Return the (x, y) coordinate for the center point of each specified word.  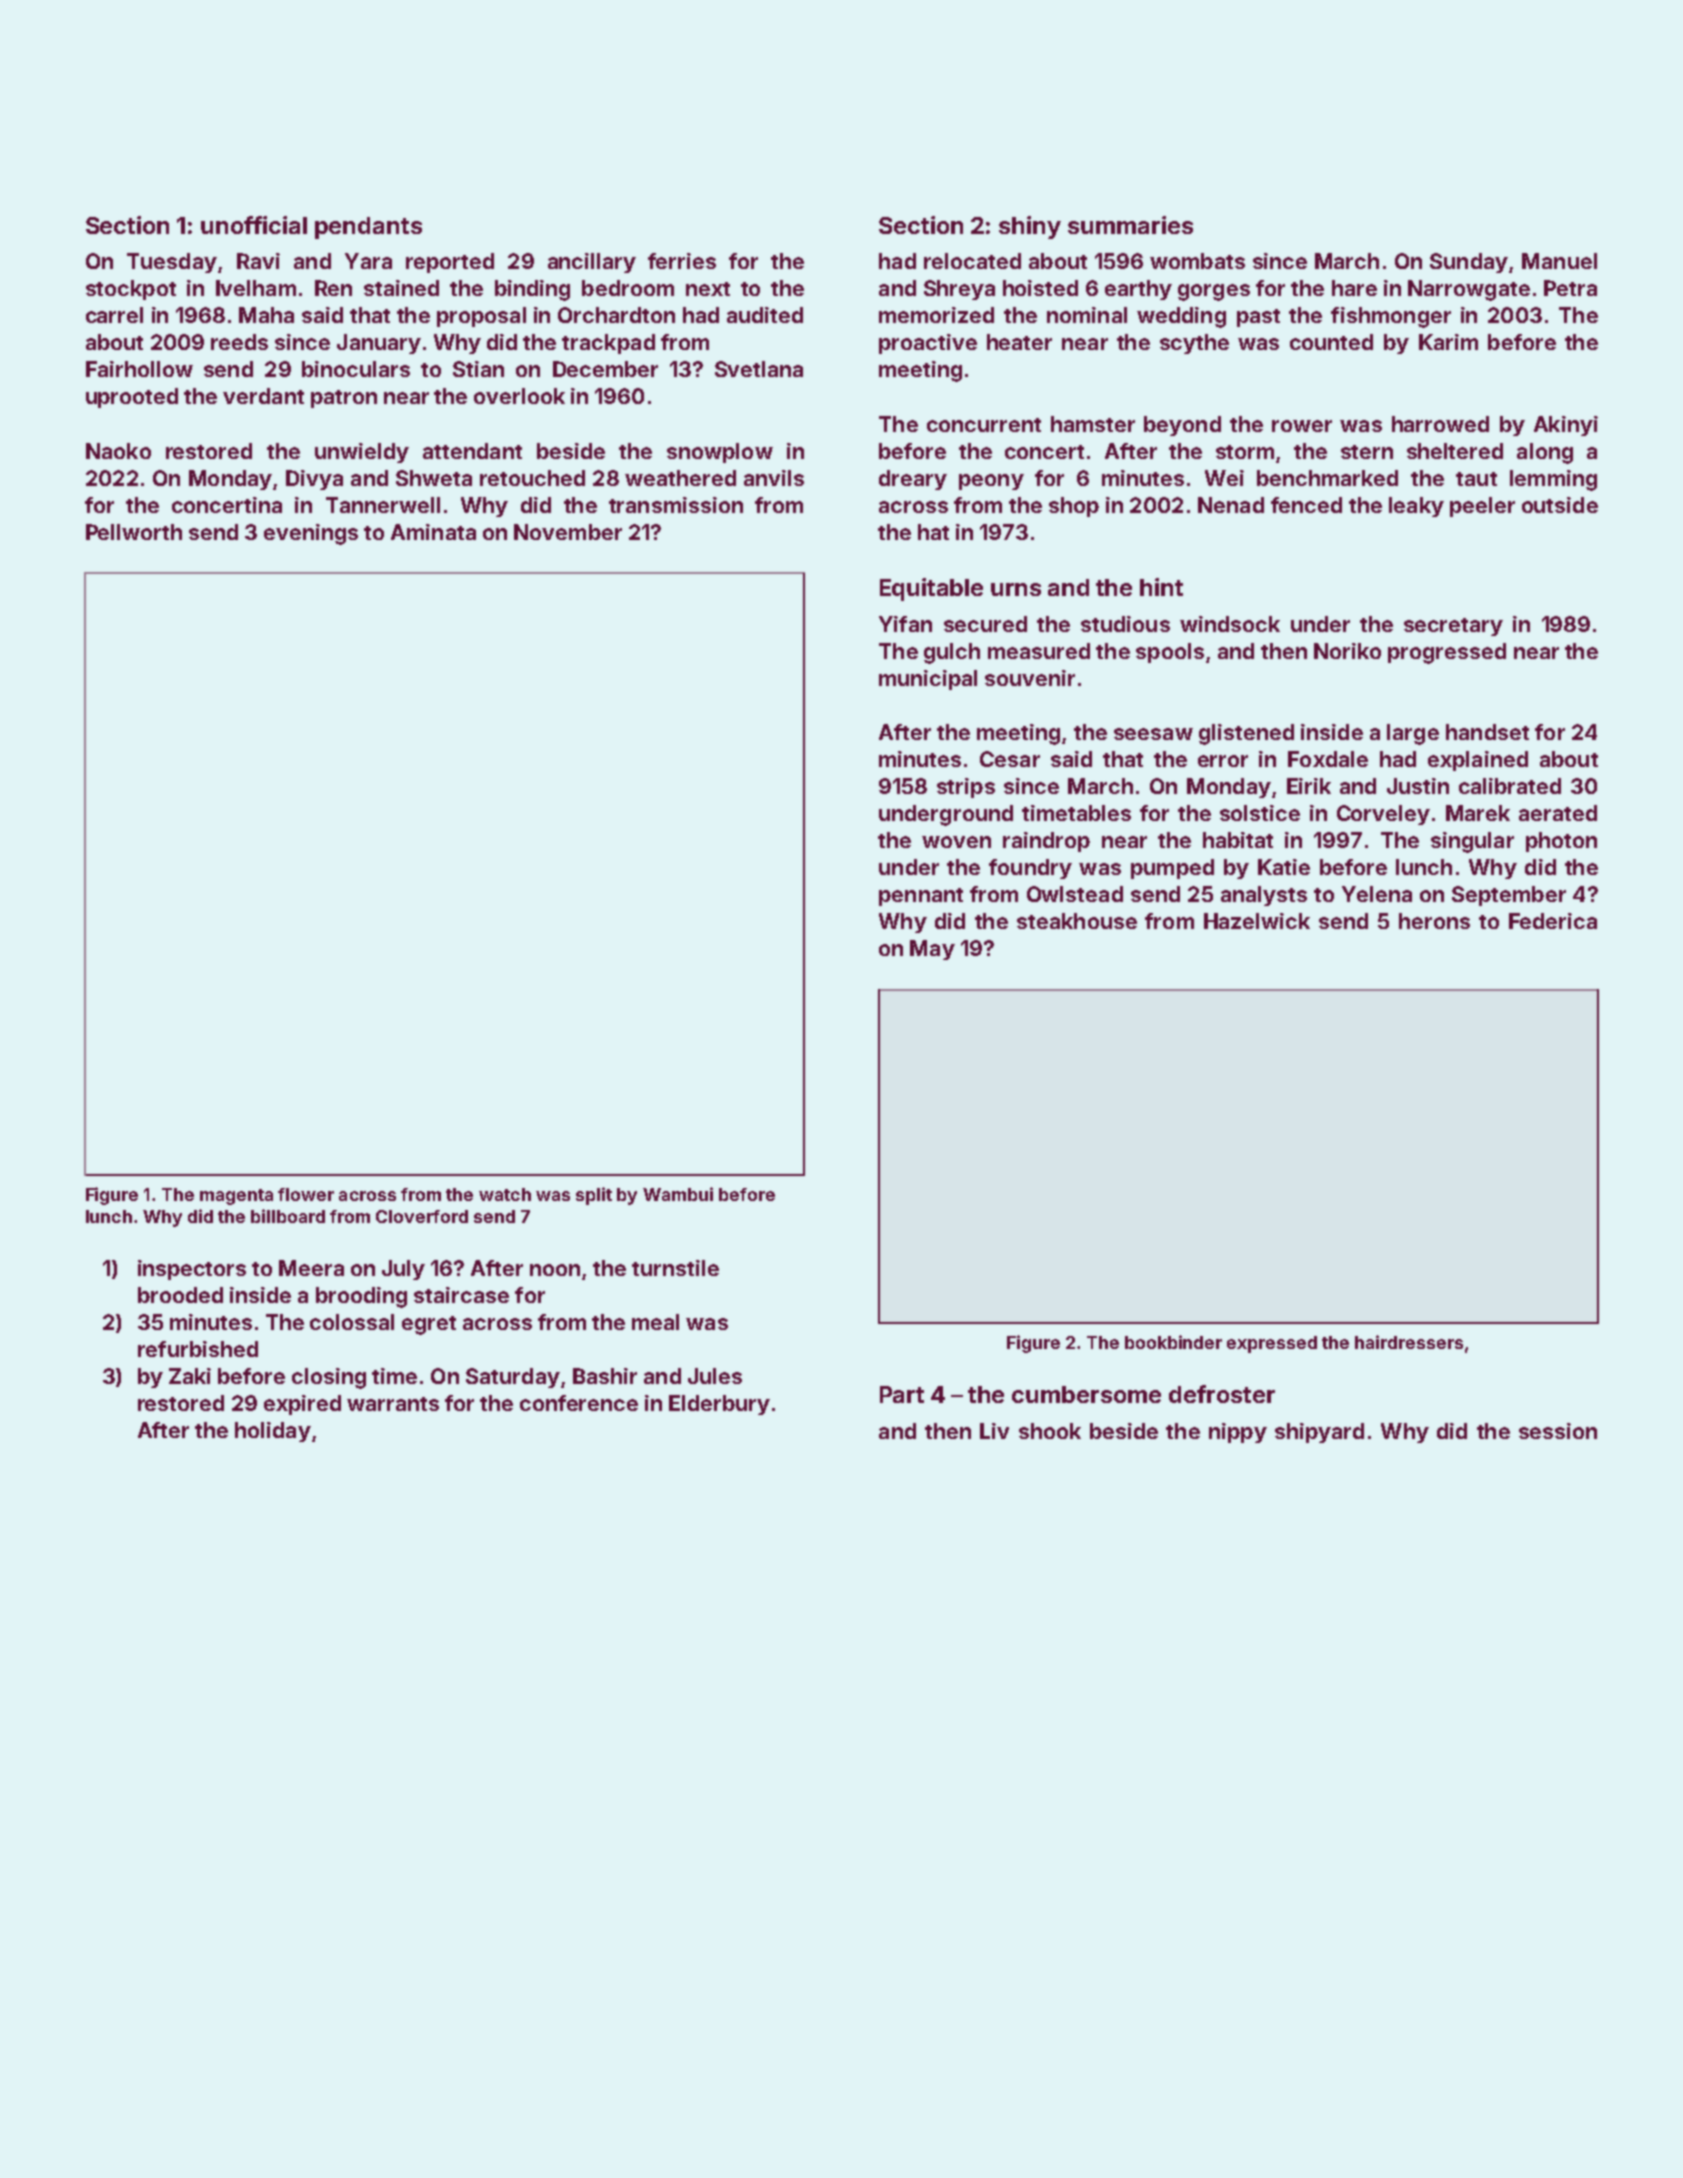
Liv (994, 1431)
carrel (114, 315)
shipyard (1319, 1433)
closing (329, 1378)
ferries (682, 261)
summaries (1130, 225)
